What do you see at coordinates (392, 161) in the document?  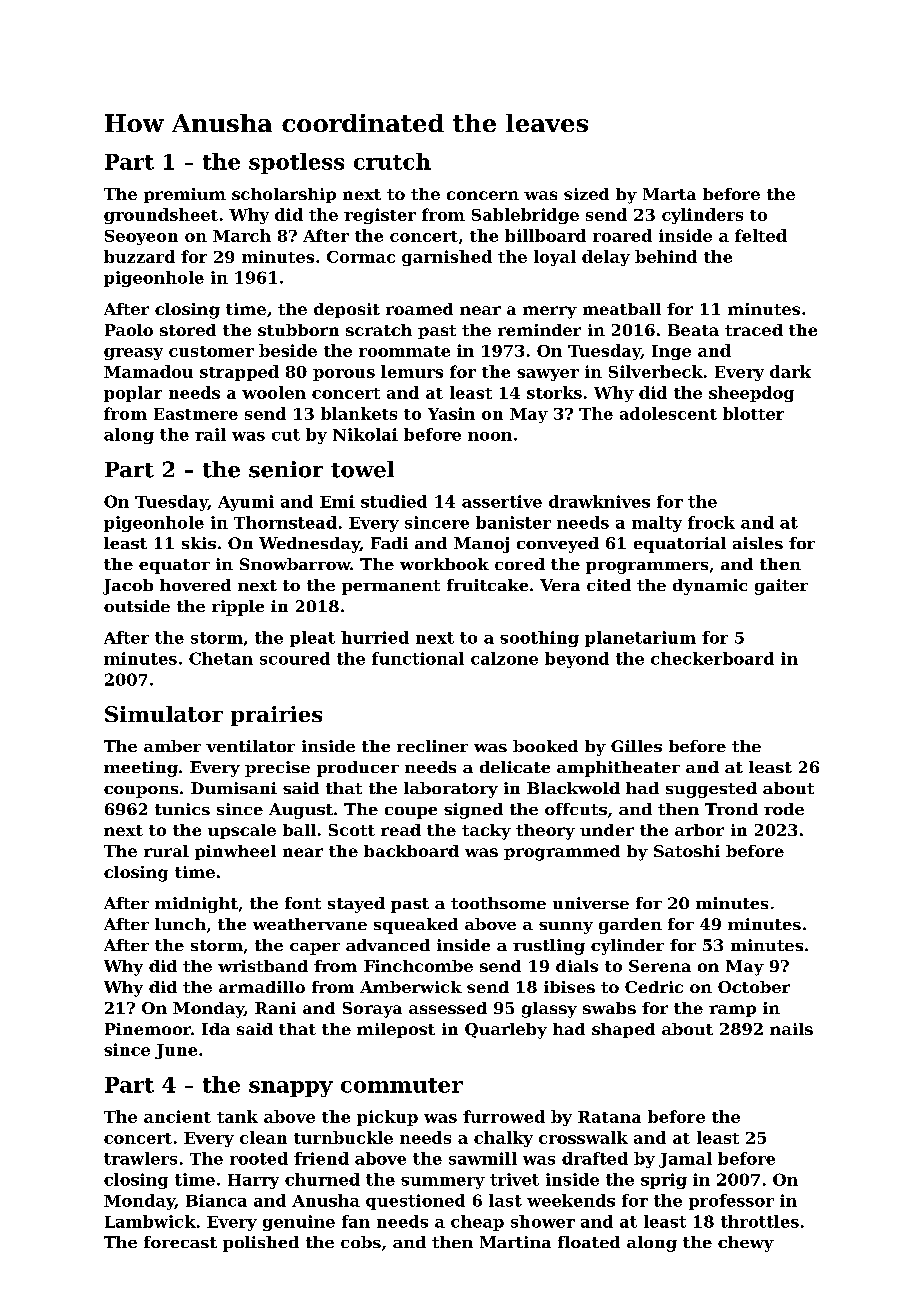 I see `crutch` at bounding box center [392, 161].
